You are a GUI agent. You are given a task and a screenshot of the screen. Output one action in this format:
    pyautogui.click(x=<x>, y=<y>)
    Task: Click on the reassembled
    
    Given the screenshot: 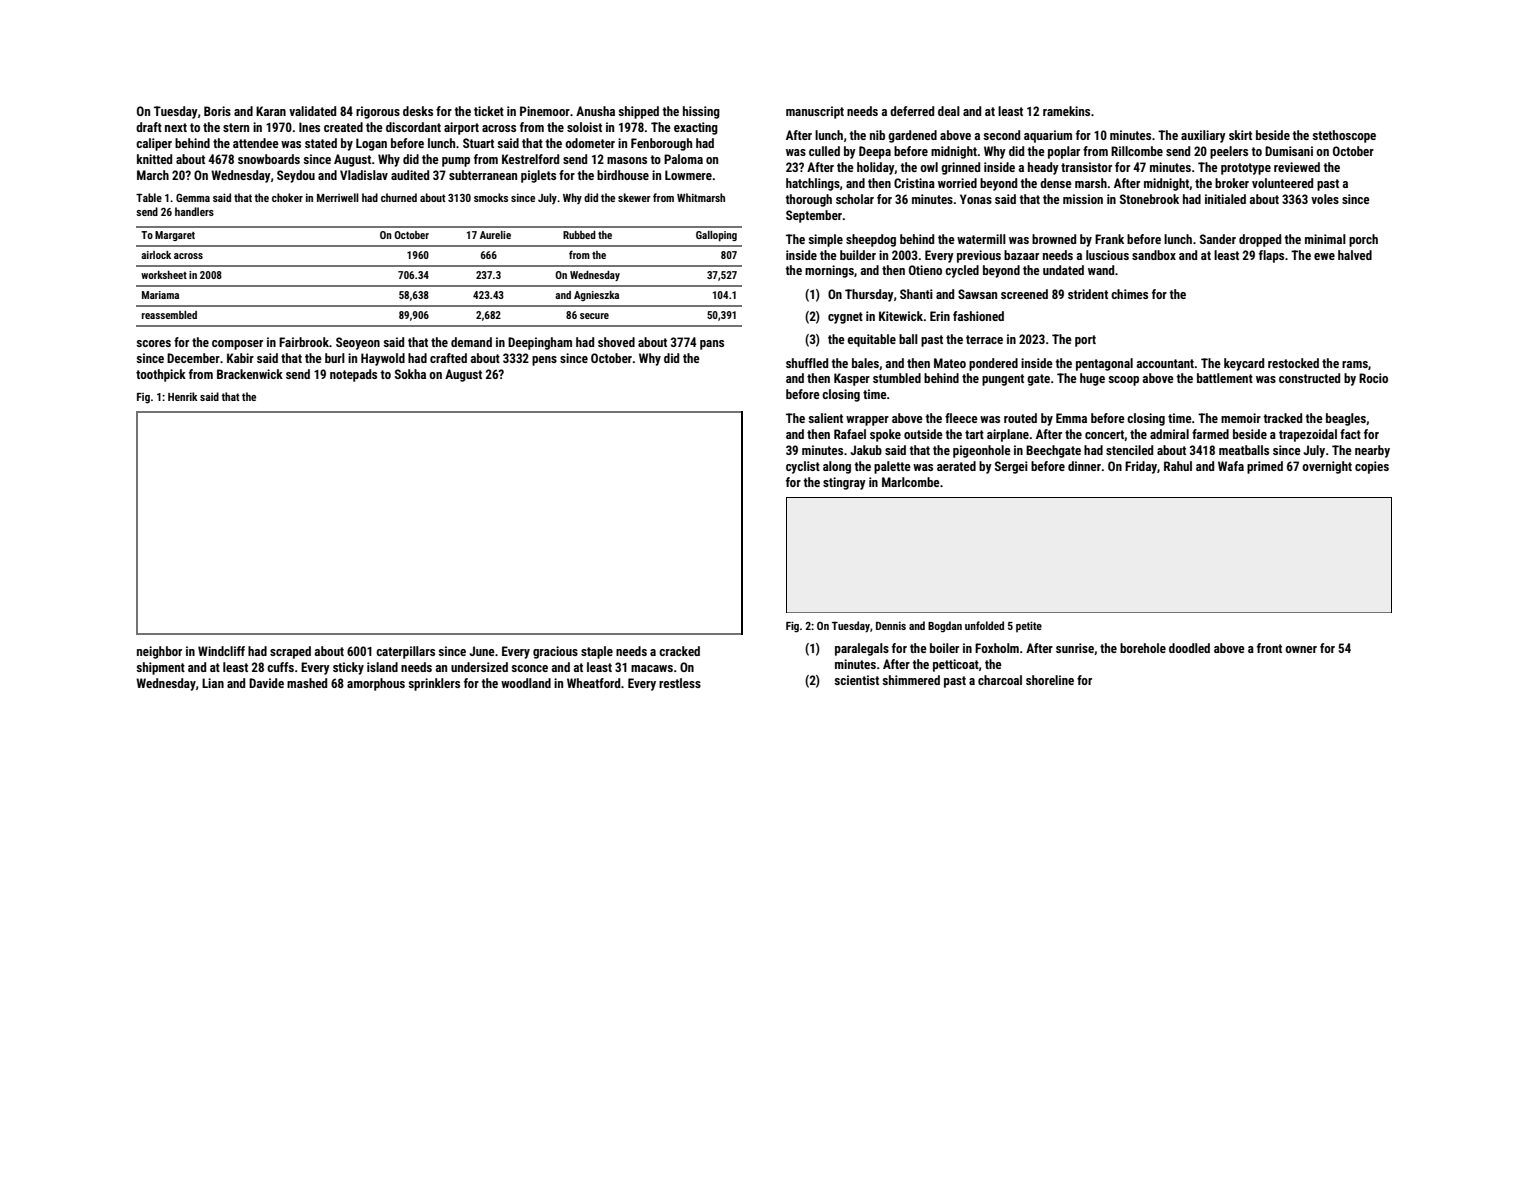 What is the action you would take?
    pyautogui.click(x=169, y=315)
